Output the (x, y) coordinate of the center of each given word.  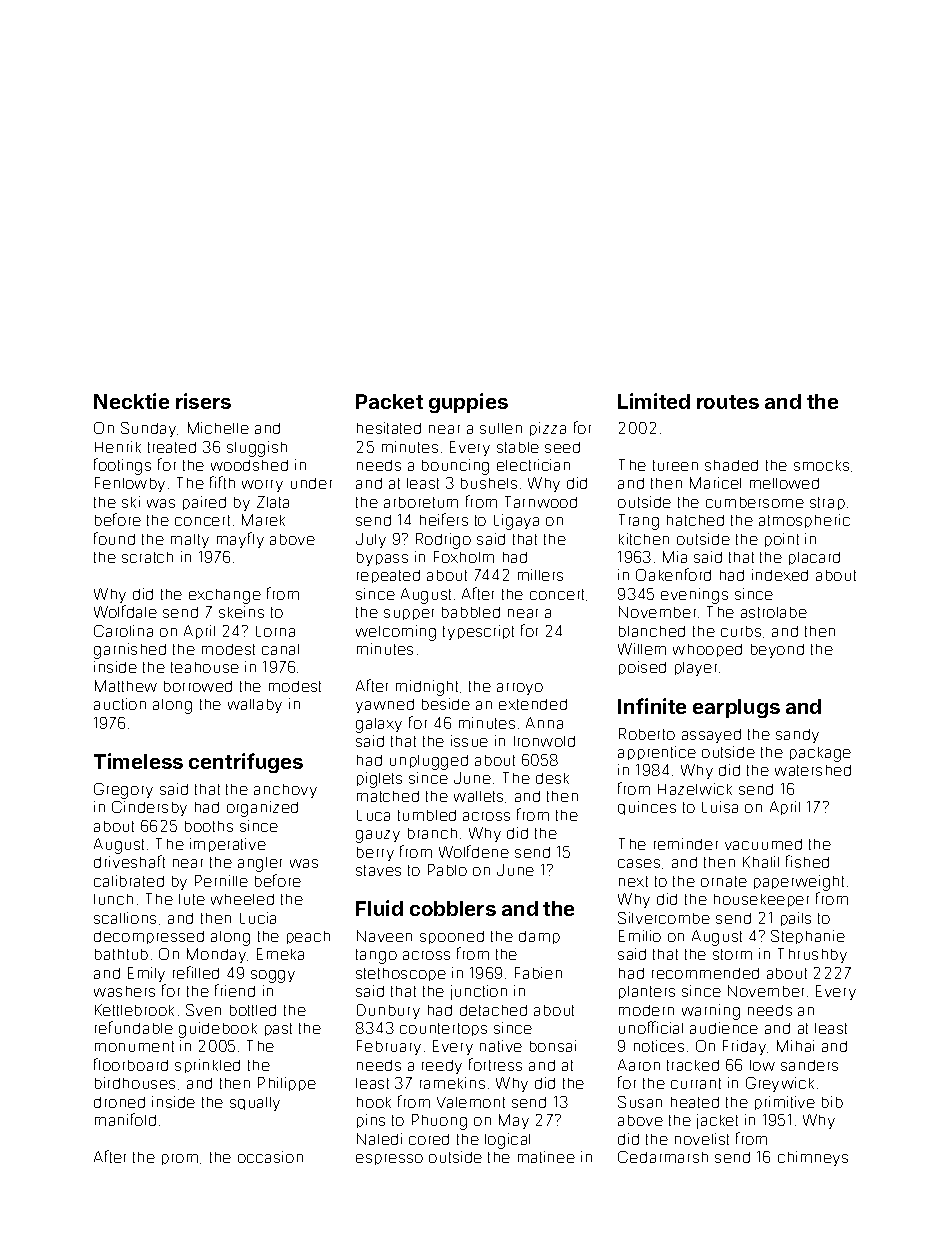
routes (728, 402)
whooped (707, 650)
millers (540, 575)
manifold (125, 1119)
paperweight (799, 883)
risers (203, 401)
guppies (468, 403)
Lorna (275, 631)
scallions (125, 918)
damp (539, 937)
